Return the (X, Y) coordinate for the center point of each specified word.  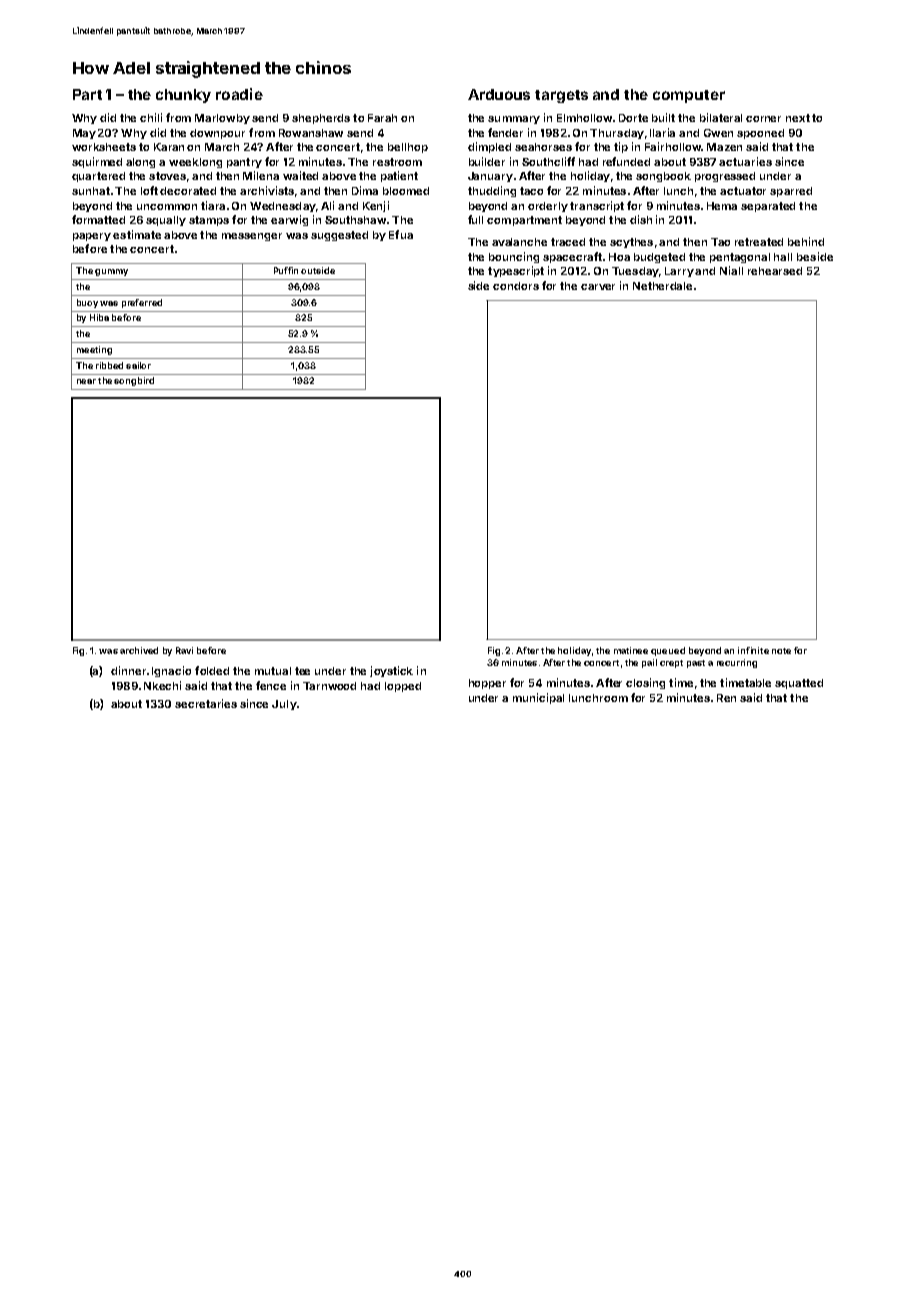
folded (212, 670)
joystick (391, 671)
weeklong (195, 163)
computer (689, 96)
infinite (753, 650)
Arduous (499, 94)
